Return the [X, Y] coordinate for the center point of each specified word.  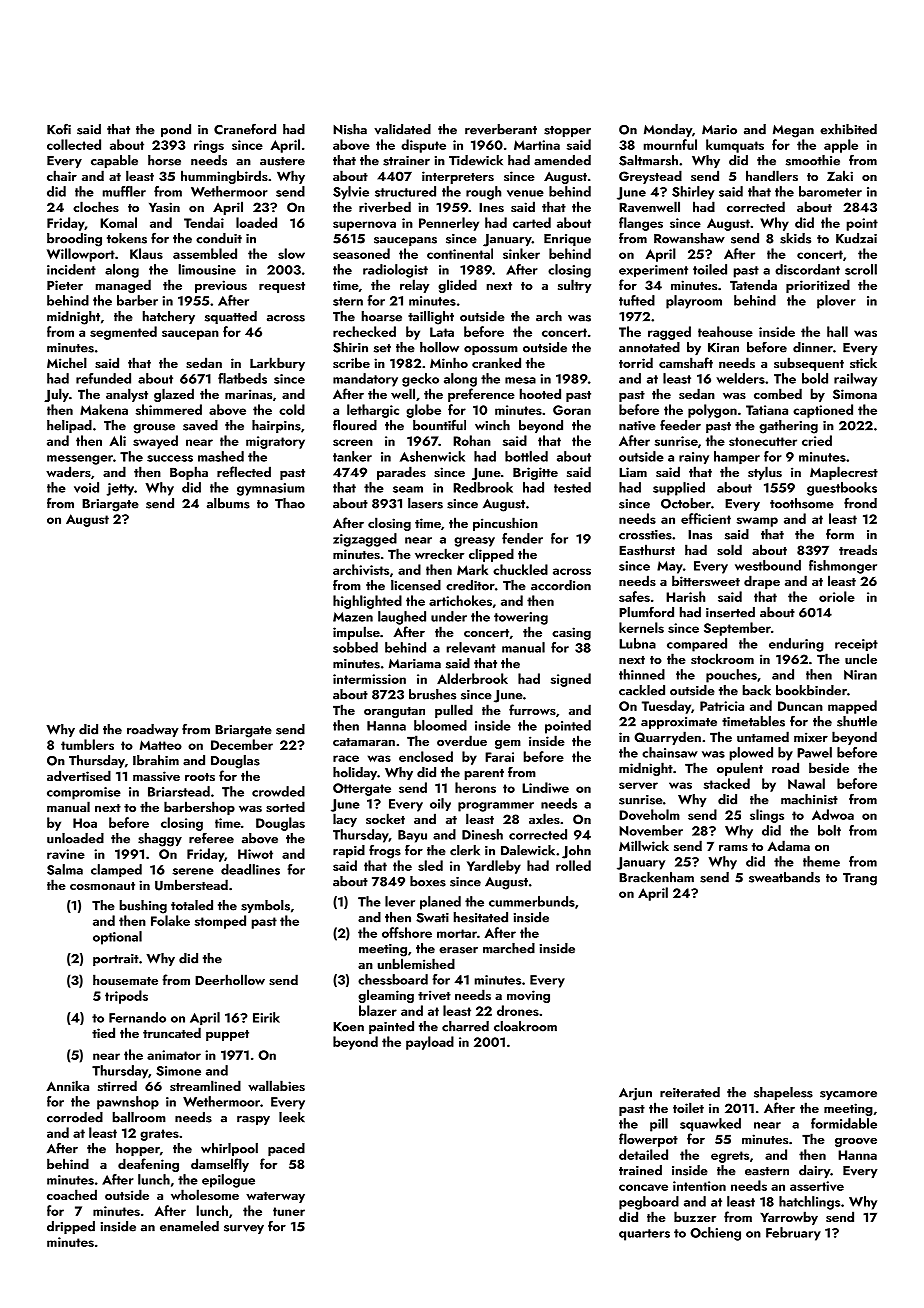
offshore [407, 932]
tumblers [87, 744]
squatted [231, 317]
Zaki [840, 175]
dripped [71, 1227]
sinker [521, 253]
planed [440, 903]
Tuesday [666, 707]
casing [571, 633]
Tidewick [476, 160]
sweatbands [784, 877]
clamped [116, 870]
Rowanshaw [689, 238]
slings [767, 816]
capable [114, 161]
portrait [116, 960]
